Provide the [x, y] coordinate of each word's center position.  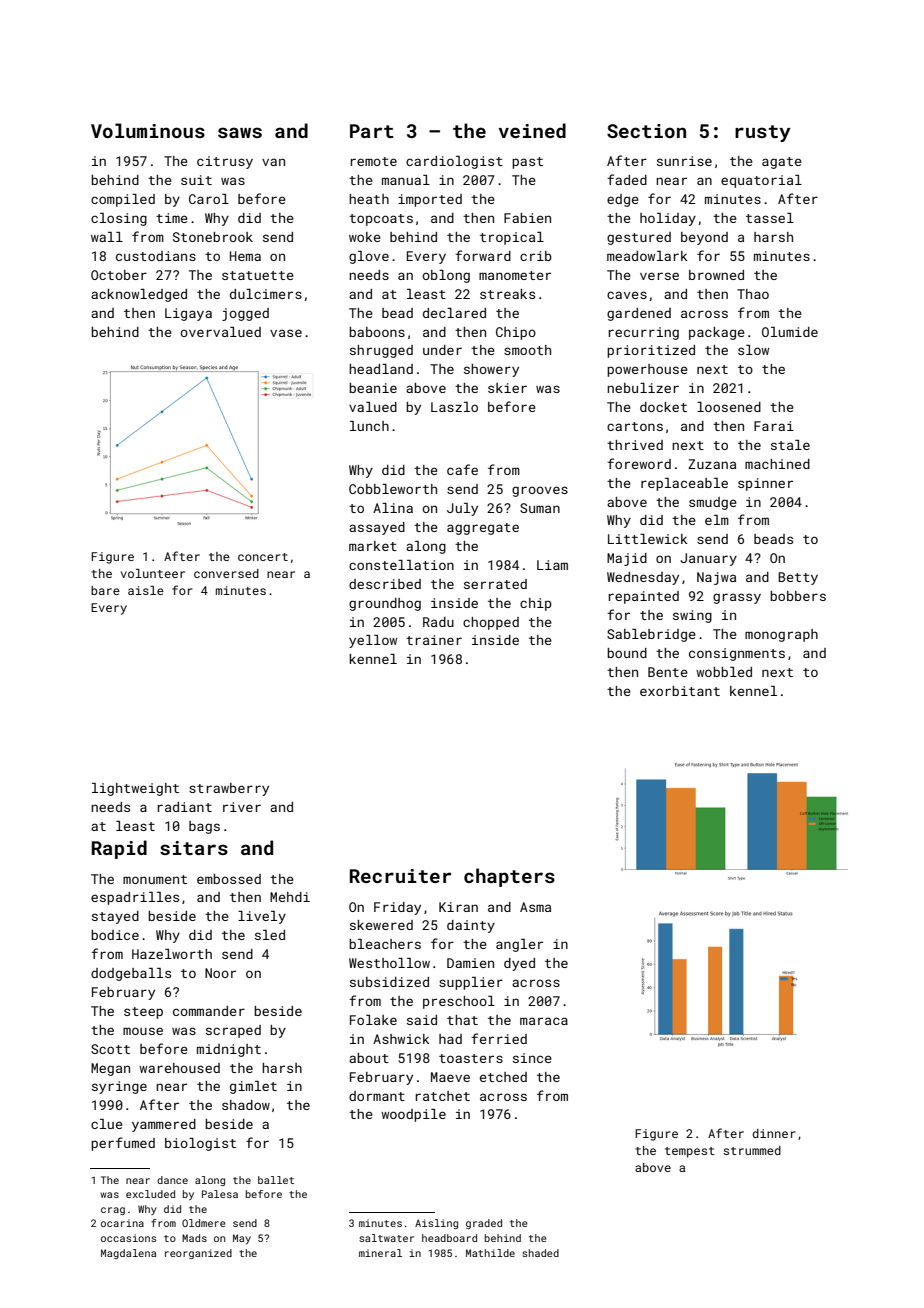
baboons [377, 332]
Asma [535, 907]
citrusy [225, 162]
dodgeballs [131, 974]
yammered [164, 1125]
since [532, 1058]
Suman [540, 508]
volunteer [153, 573]
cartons [635, 426]
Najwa [716, 578]
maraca [544, 1021]
